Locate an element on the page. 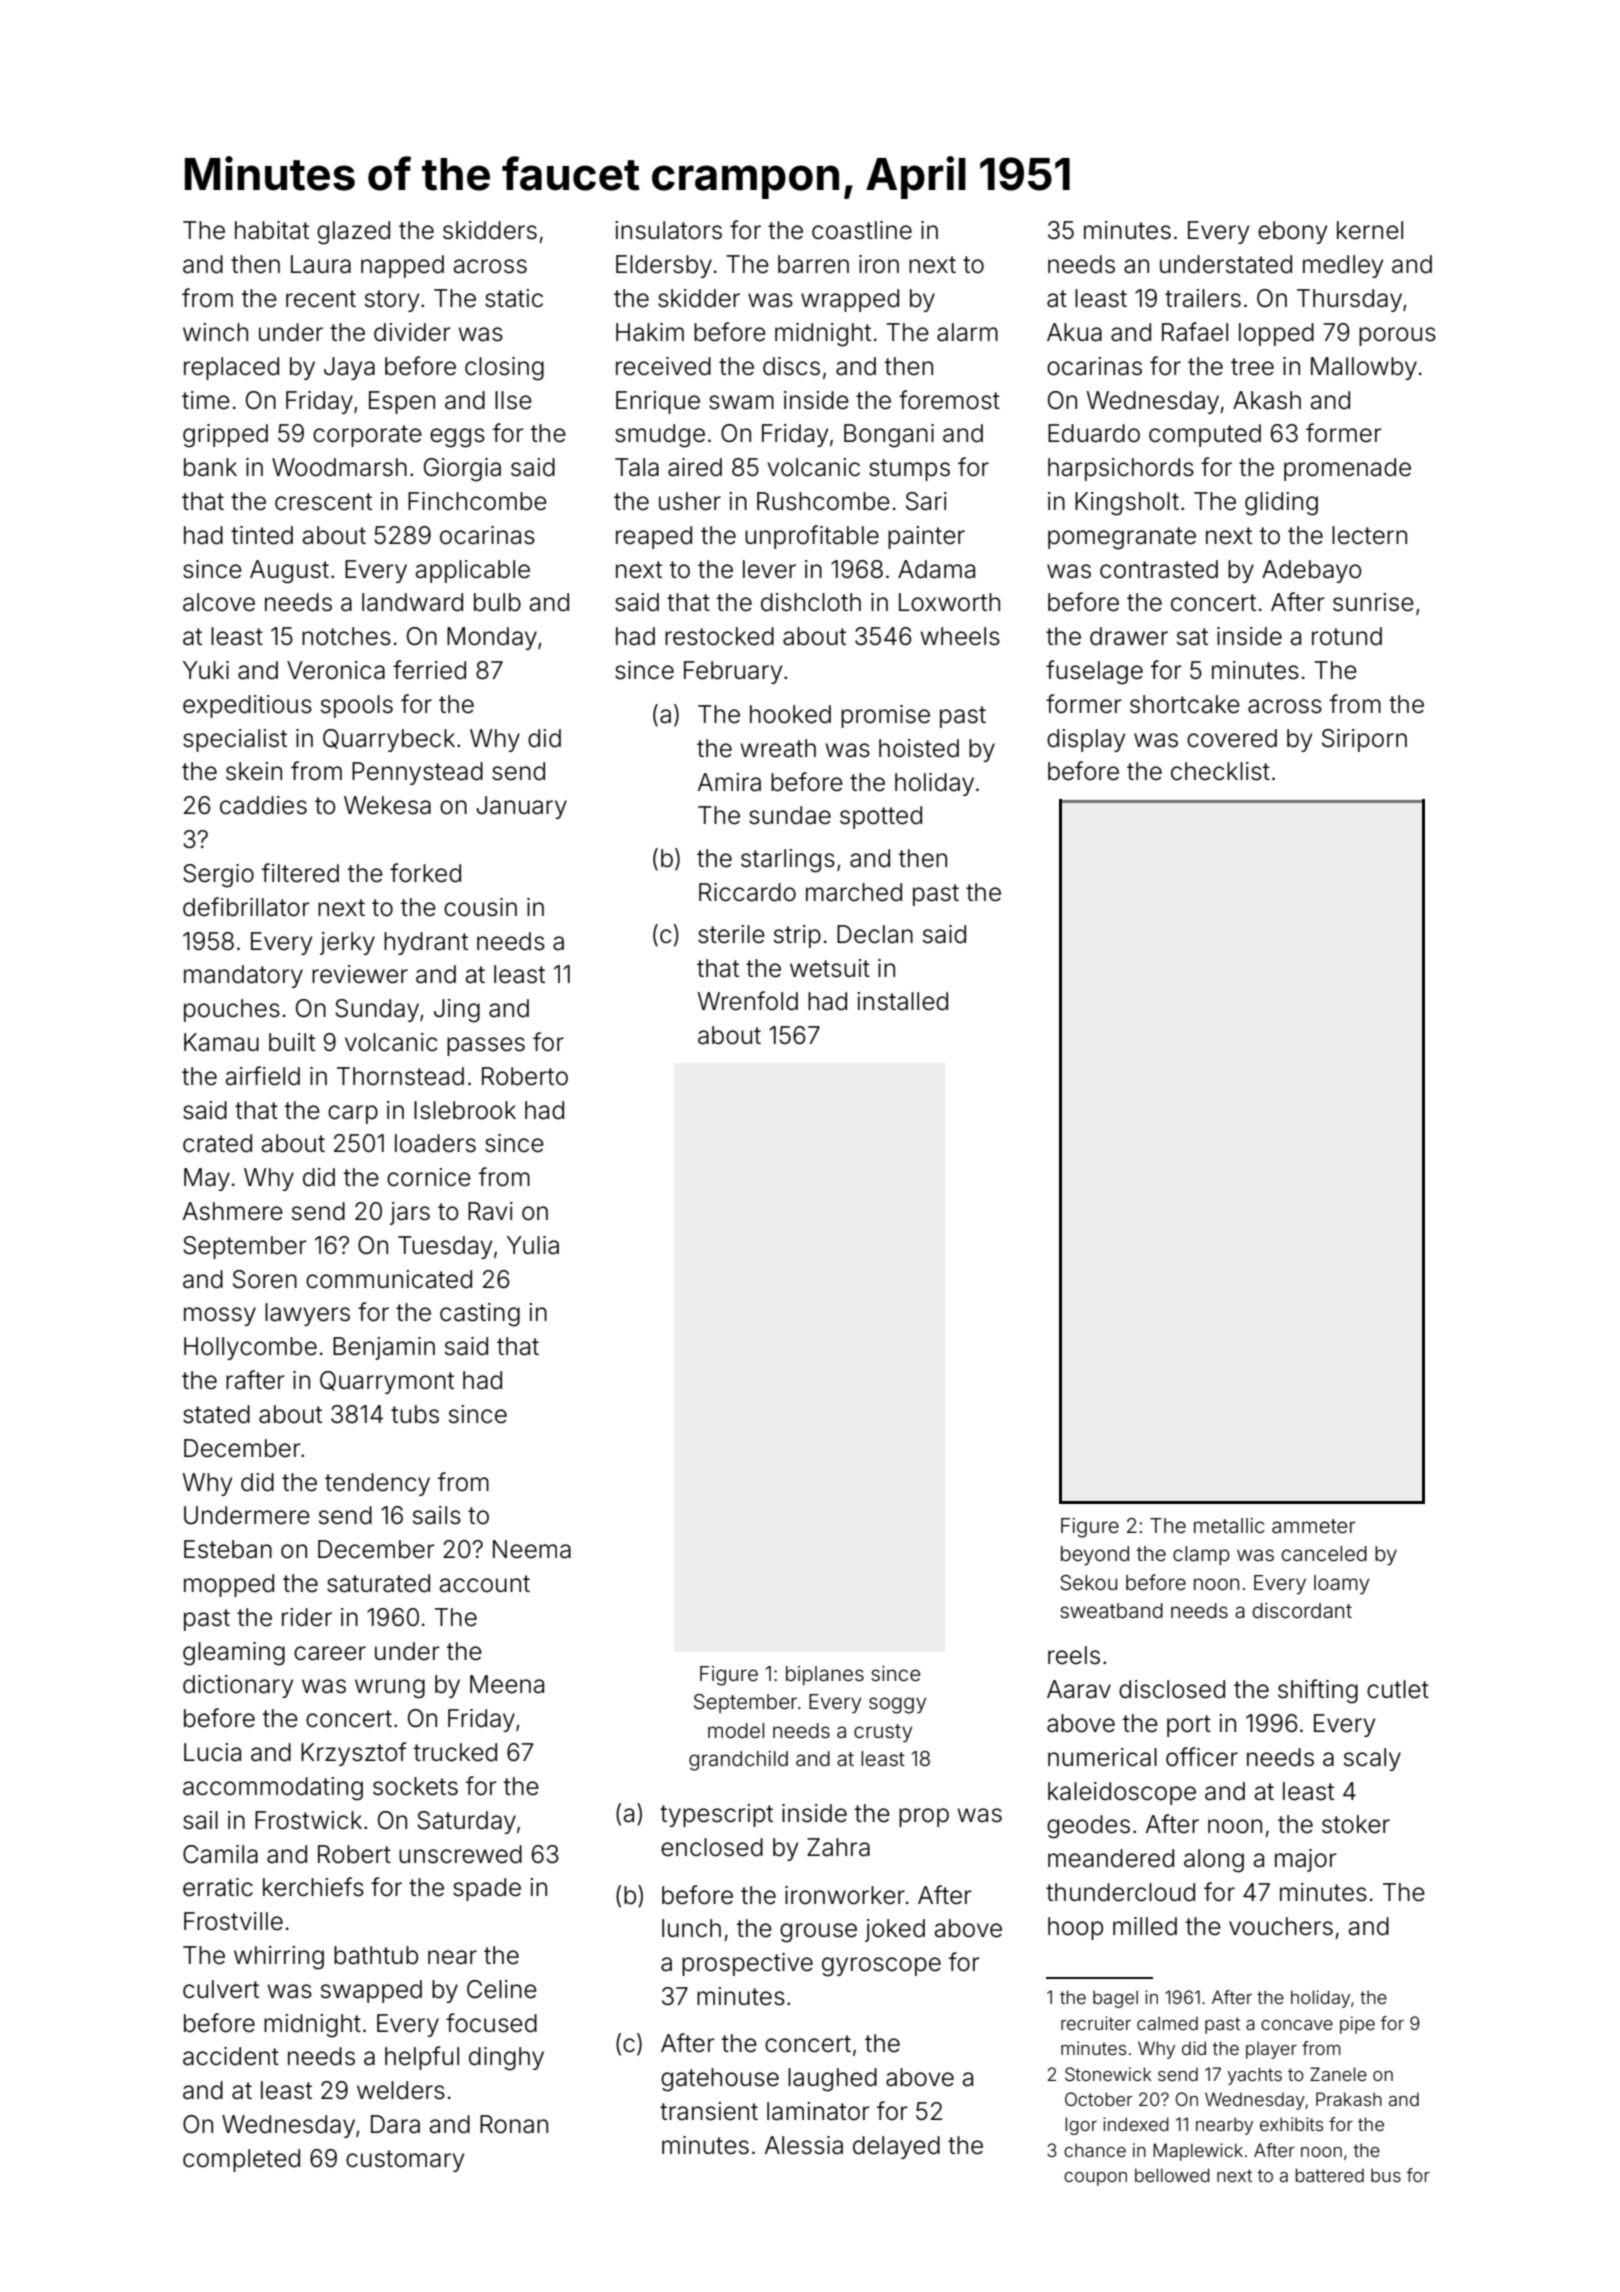 This page has width=1620, height=2292. coastline is located at coordinates (862, 230).
